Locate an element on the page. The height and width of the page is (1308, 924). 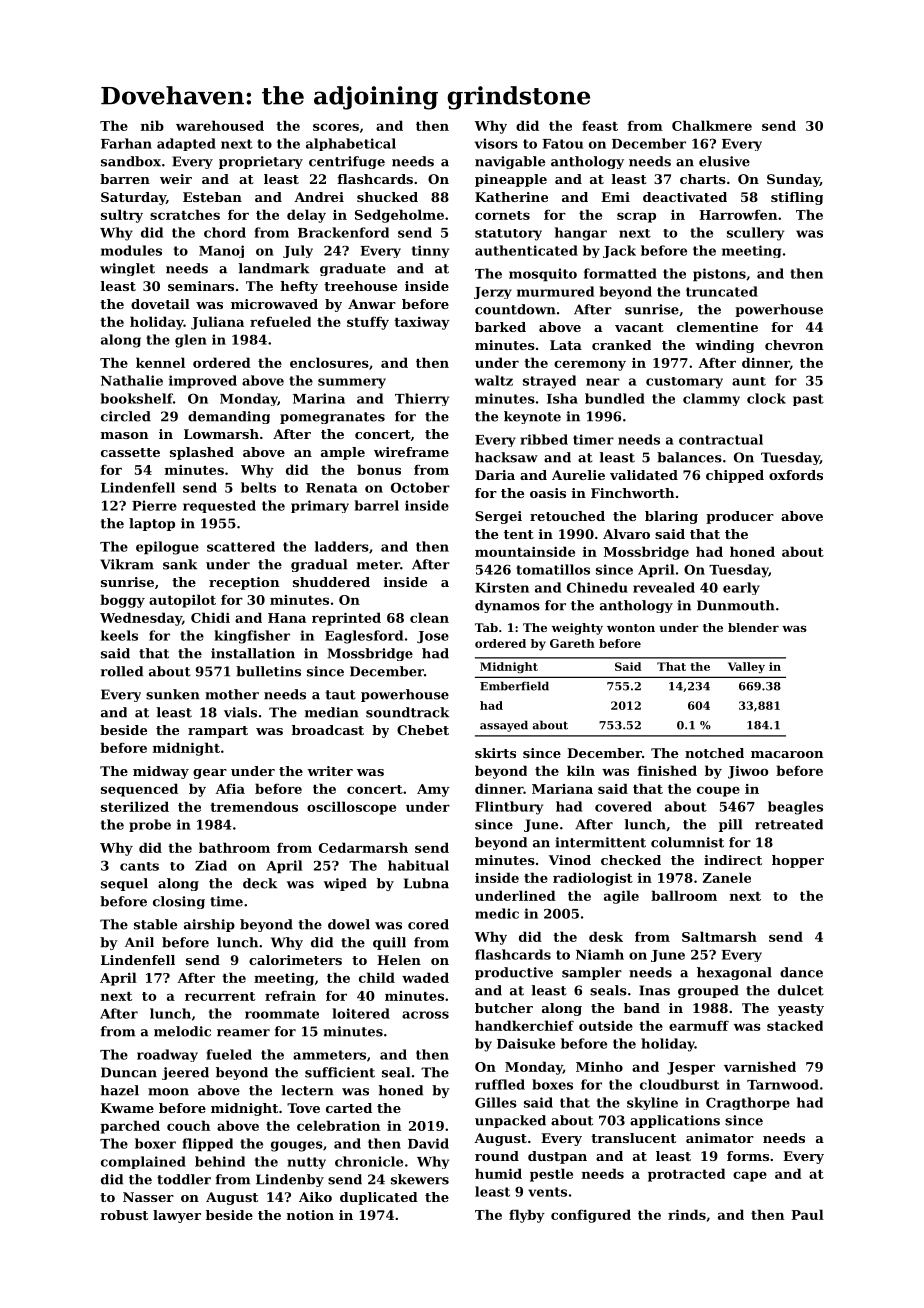
assayed is located at coordinates (504, 726).
